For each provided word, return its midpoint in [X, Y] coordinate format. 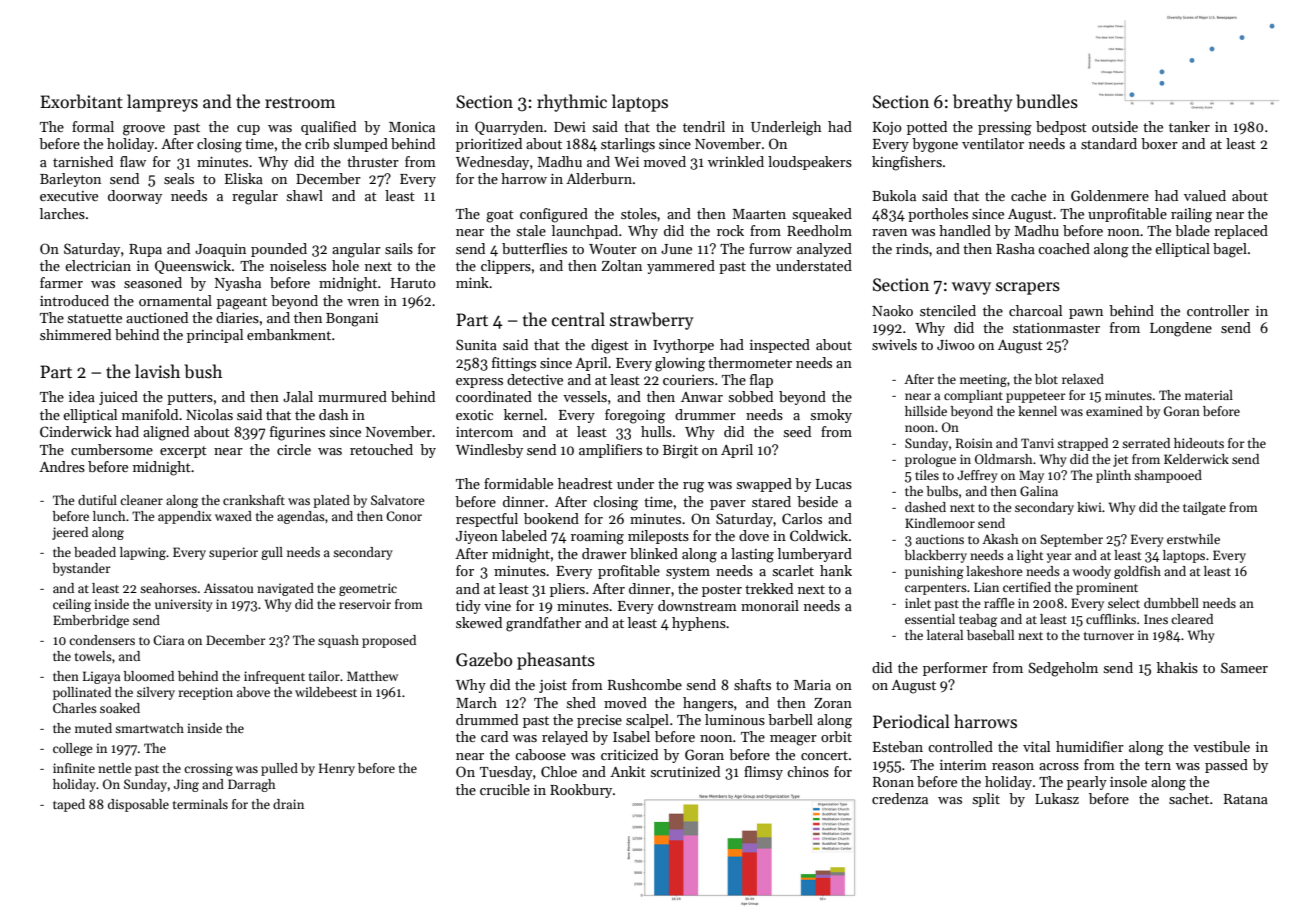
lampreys [162, 103]
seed [797, 431]
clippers [506, 267]
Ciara [168, 640]
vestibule [1221, 746]
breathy [983, 103]
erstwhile [1193, 539]
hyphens [699, 624]
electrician [98, 265]
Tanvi [1037, 443]
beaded [95, 552]
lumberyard [815, 555]
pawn [1086, 314]
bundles [1047, 101]
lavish [157, 371]
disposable [138, 805]
